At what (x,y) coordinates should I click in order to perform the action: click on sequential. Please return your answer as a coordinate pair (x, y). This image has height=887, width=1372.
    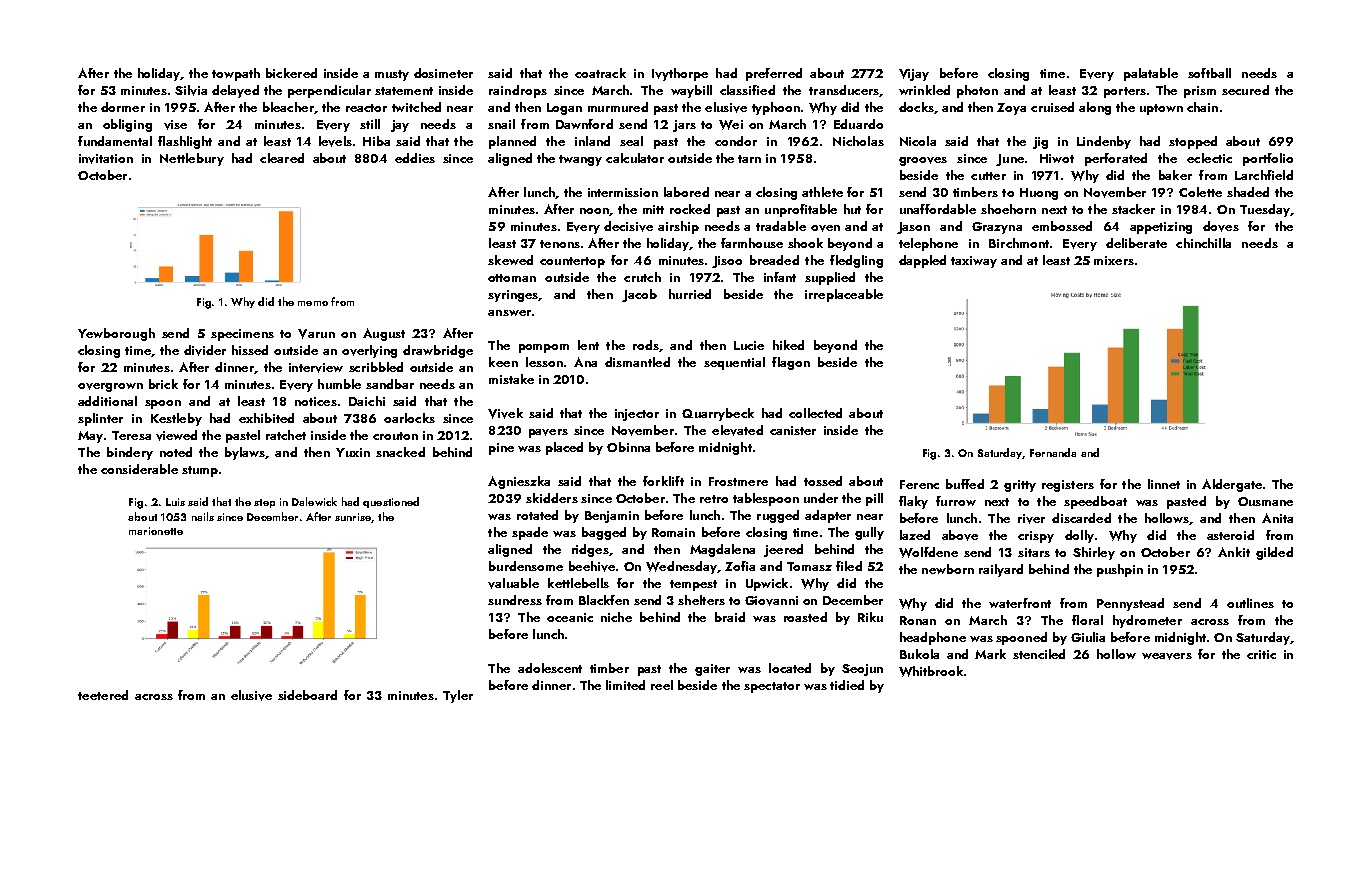
    Looking at the image, I should click on (734, 363).
